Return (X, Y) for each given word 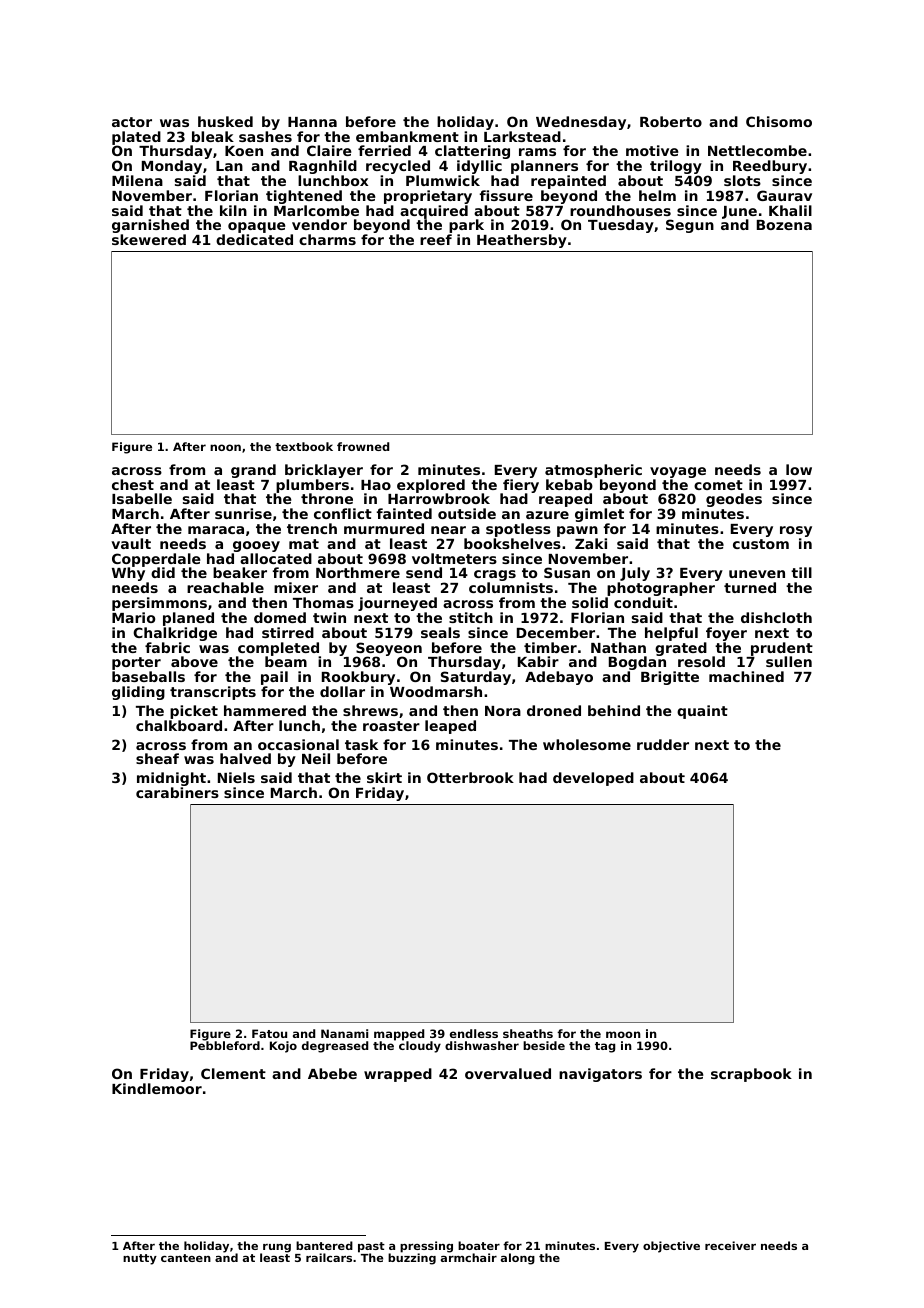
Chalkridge (175, 634)
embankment (407, 136)
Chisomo (779, 121)
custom (761, 544)
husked (225, 121)
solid (590, 602)
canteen (186, 1258)
